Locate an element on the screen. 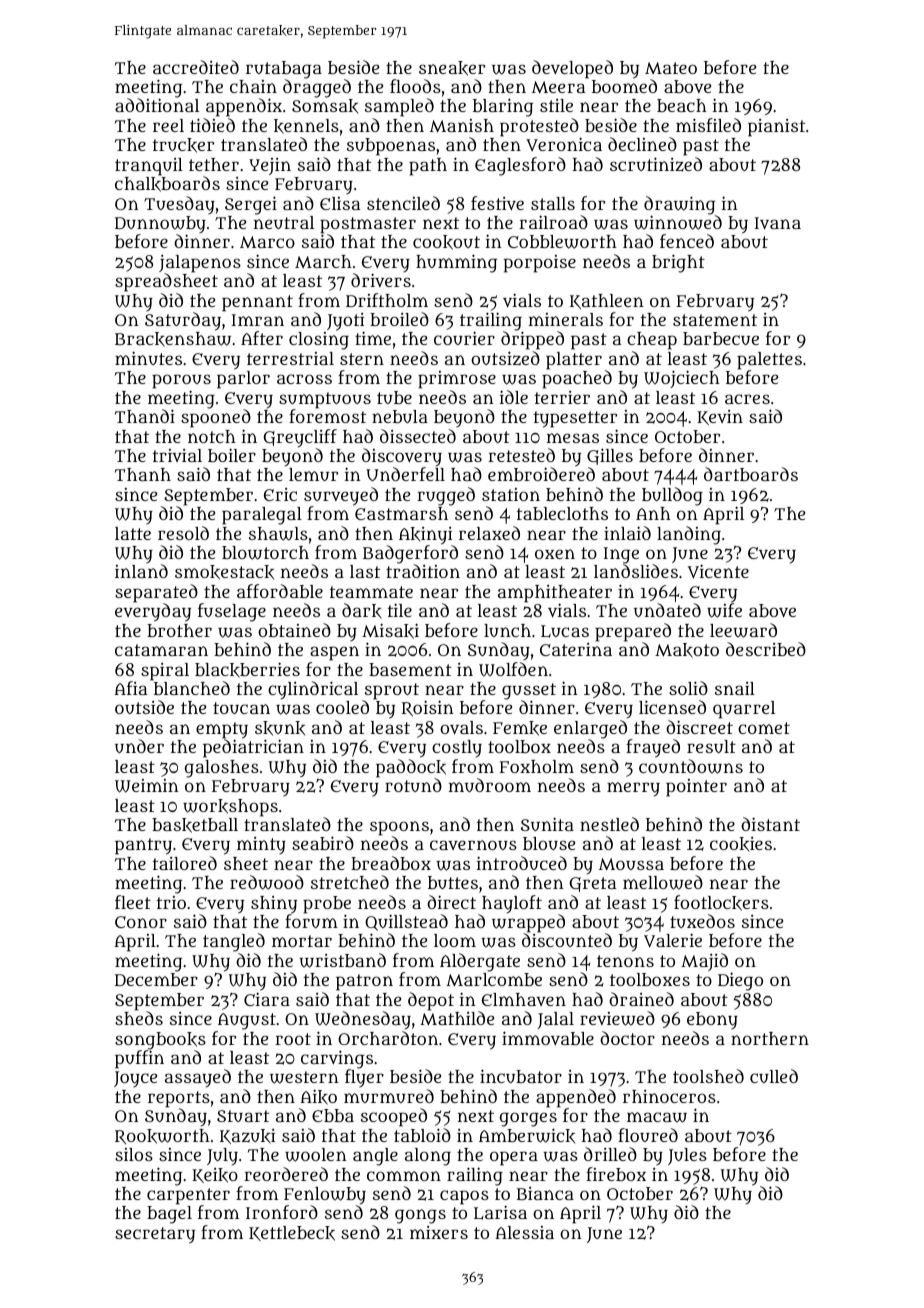 The height and width of the screenshot is (1308, 924). dissected is located at coordinates (418, 436).
